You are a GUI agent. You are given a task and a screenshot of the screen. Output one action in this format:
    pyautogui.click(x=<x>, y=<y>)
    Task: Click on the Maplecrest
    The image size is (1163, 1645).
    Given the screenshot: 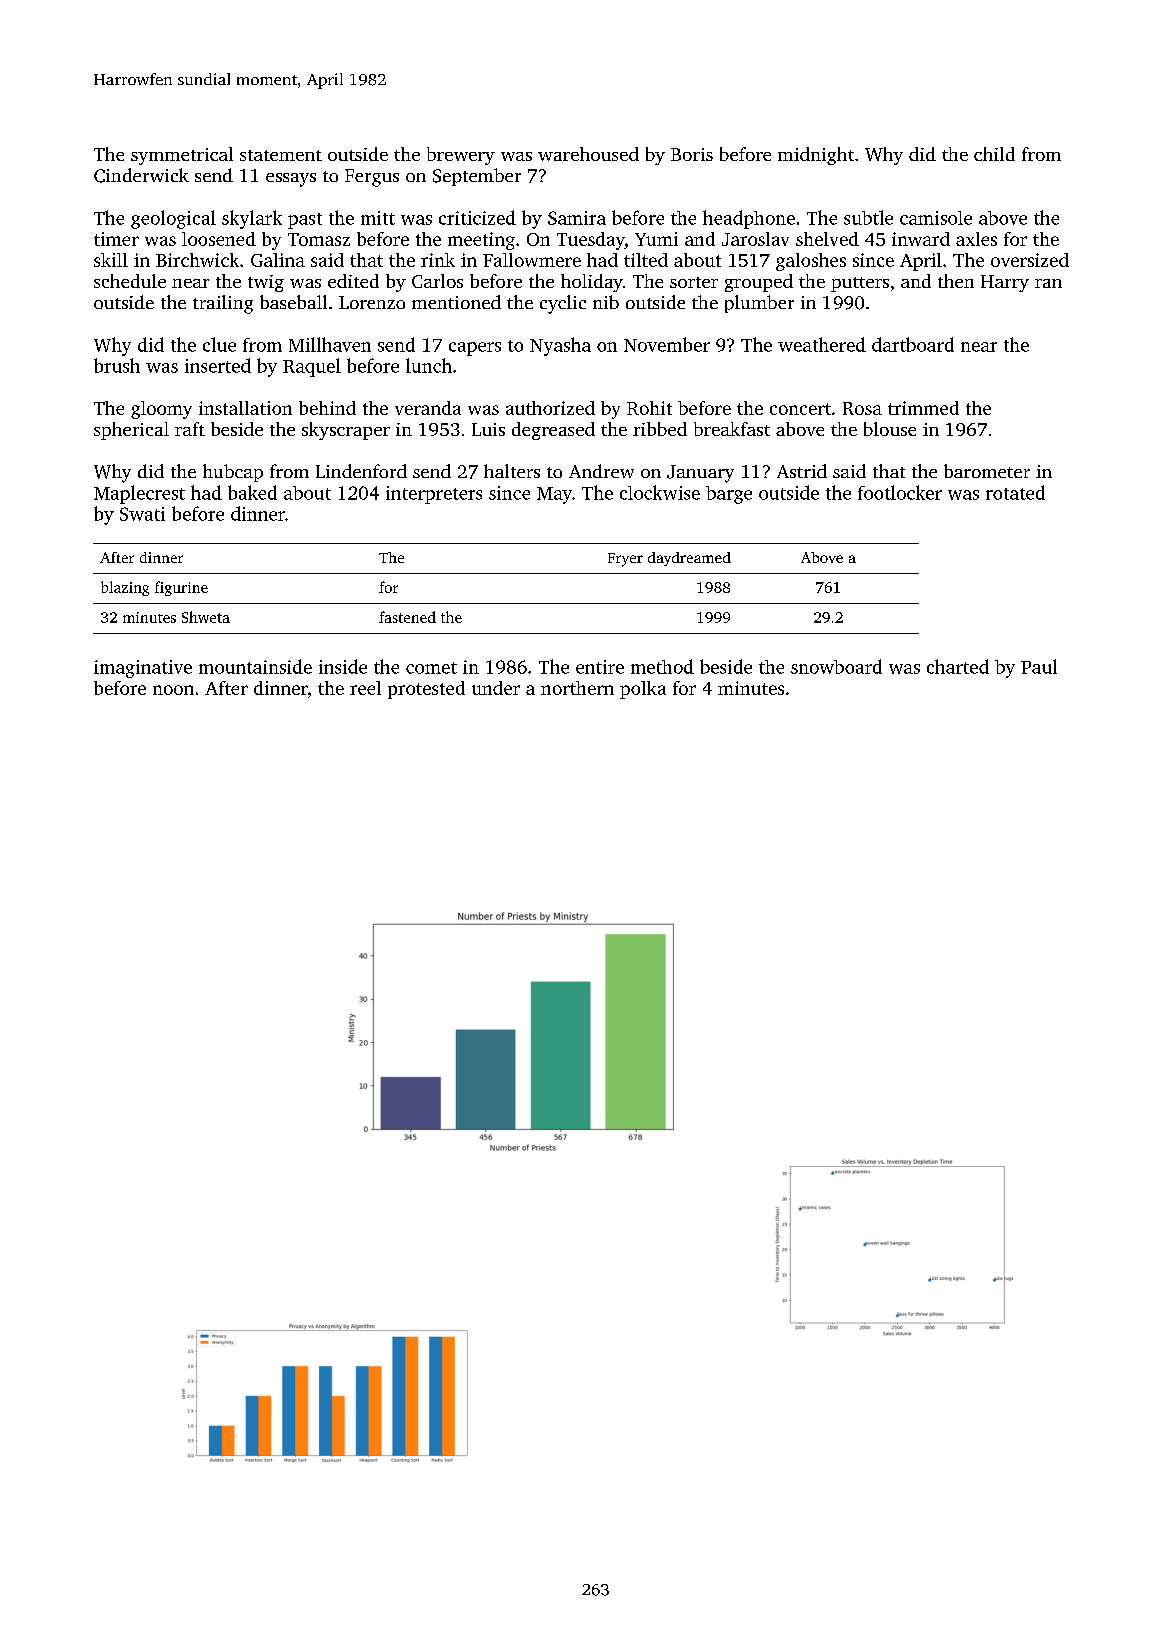 What is the action you would take?
    pyautogui.click(x=139, y=494)
